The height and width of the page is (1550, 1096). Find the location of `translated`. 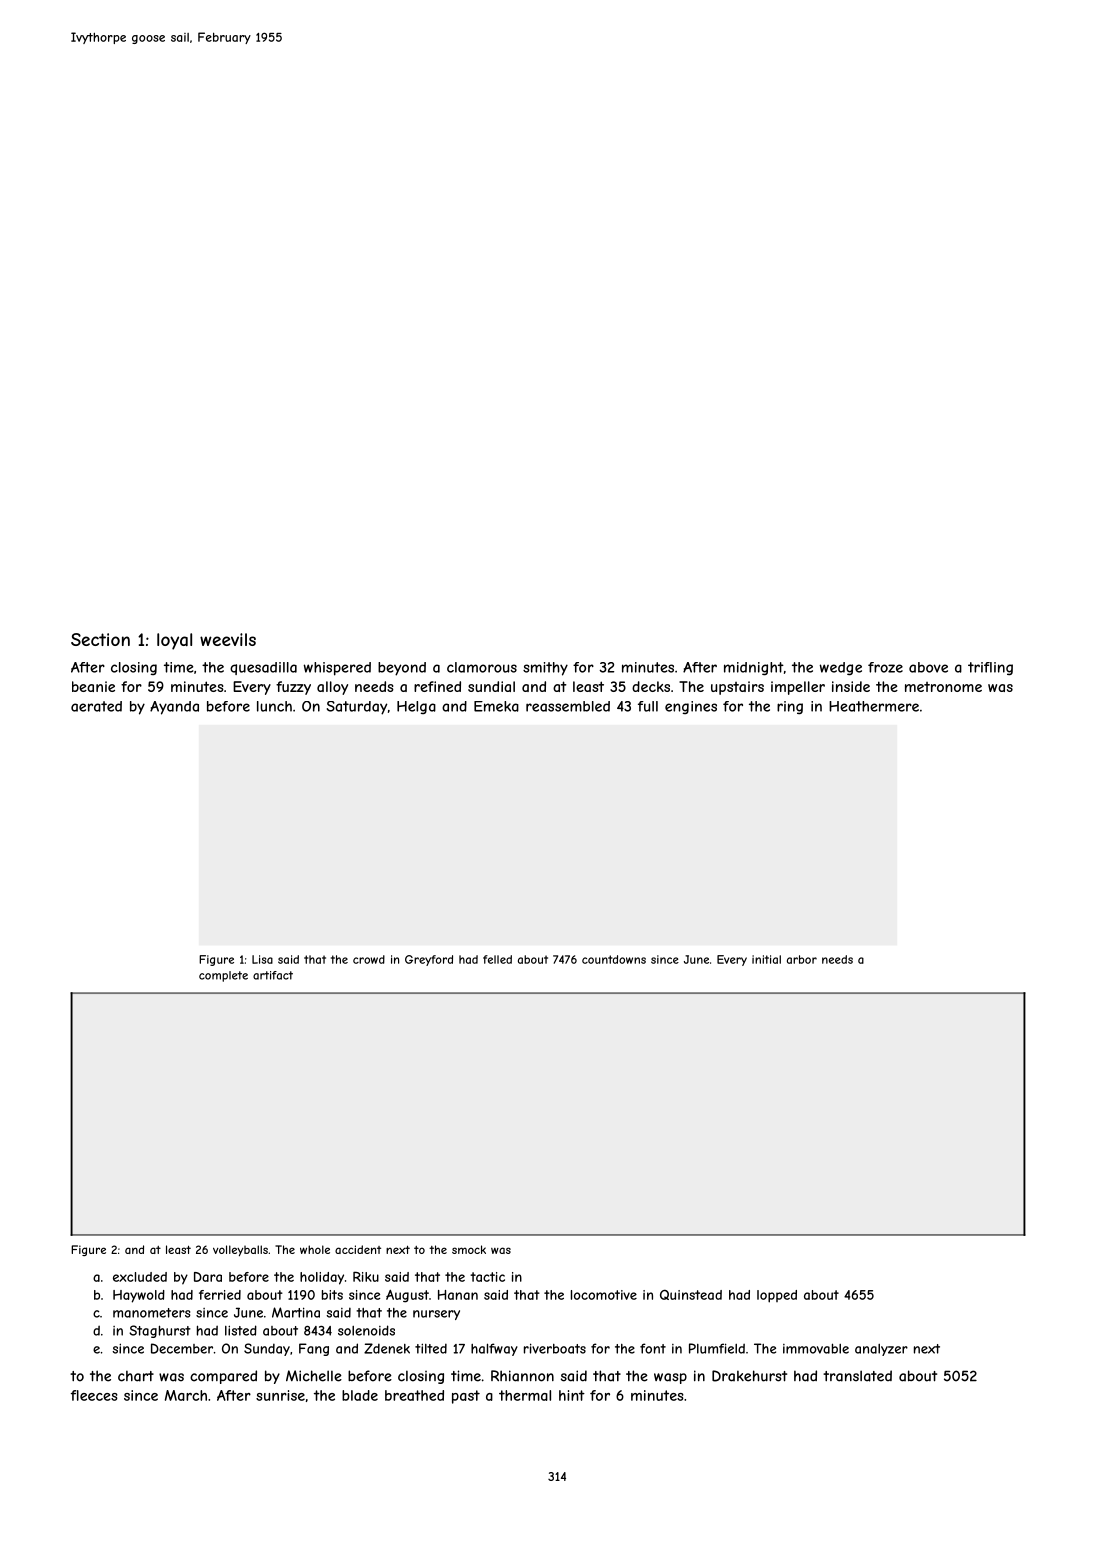

translated is located at coordinates (857, 1376).
